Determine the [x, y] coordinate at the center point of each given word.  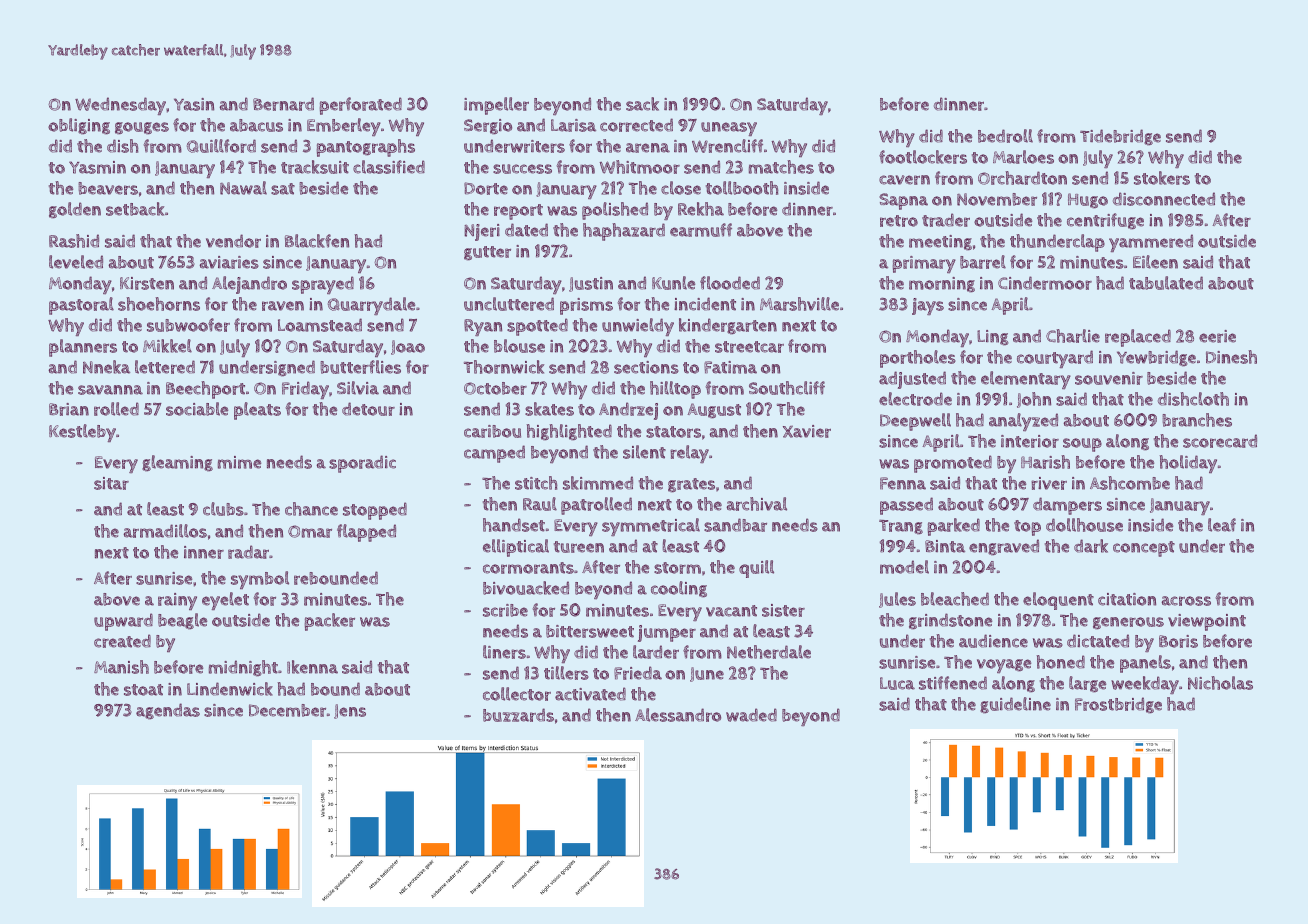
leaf [1222, 525]
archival [757, 504]
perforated [361, 106]
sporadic [362, 464]
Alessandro [678, 715]
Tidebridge [1120, 137]
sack [642, 104]
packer [330, 622]
